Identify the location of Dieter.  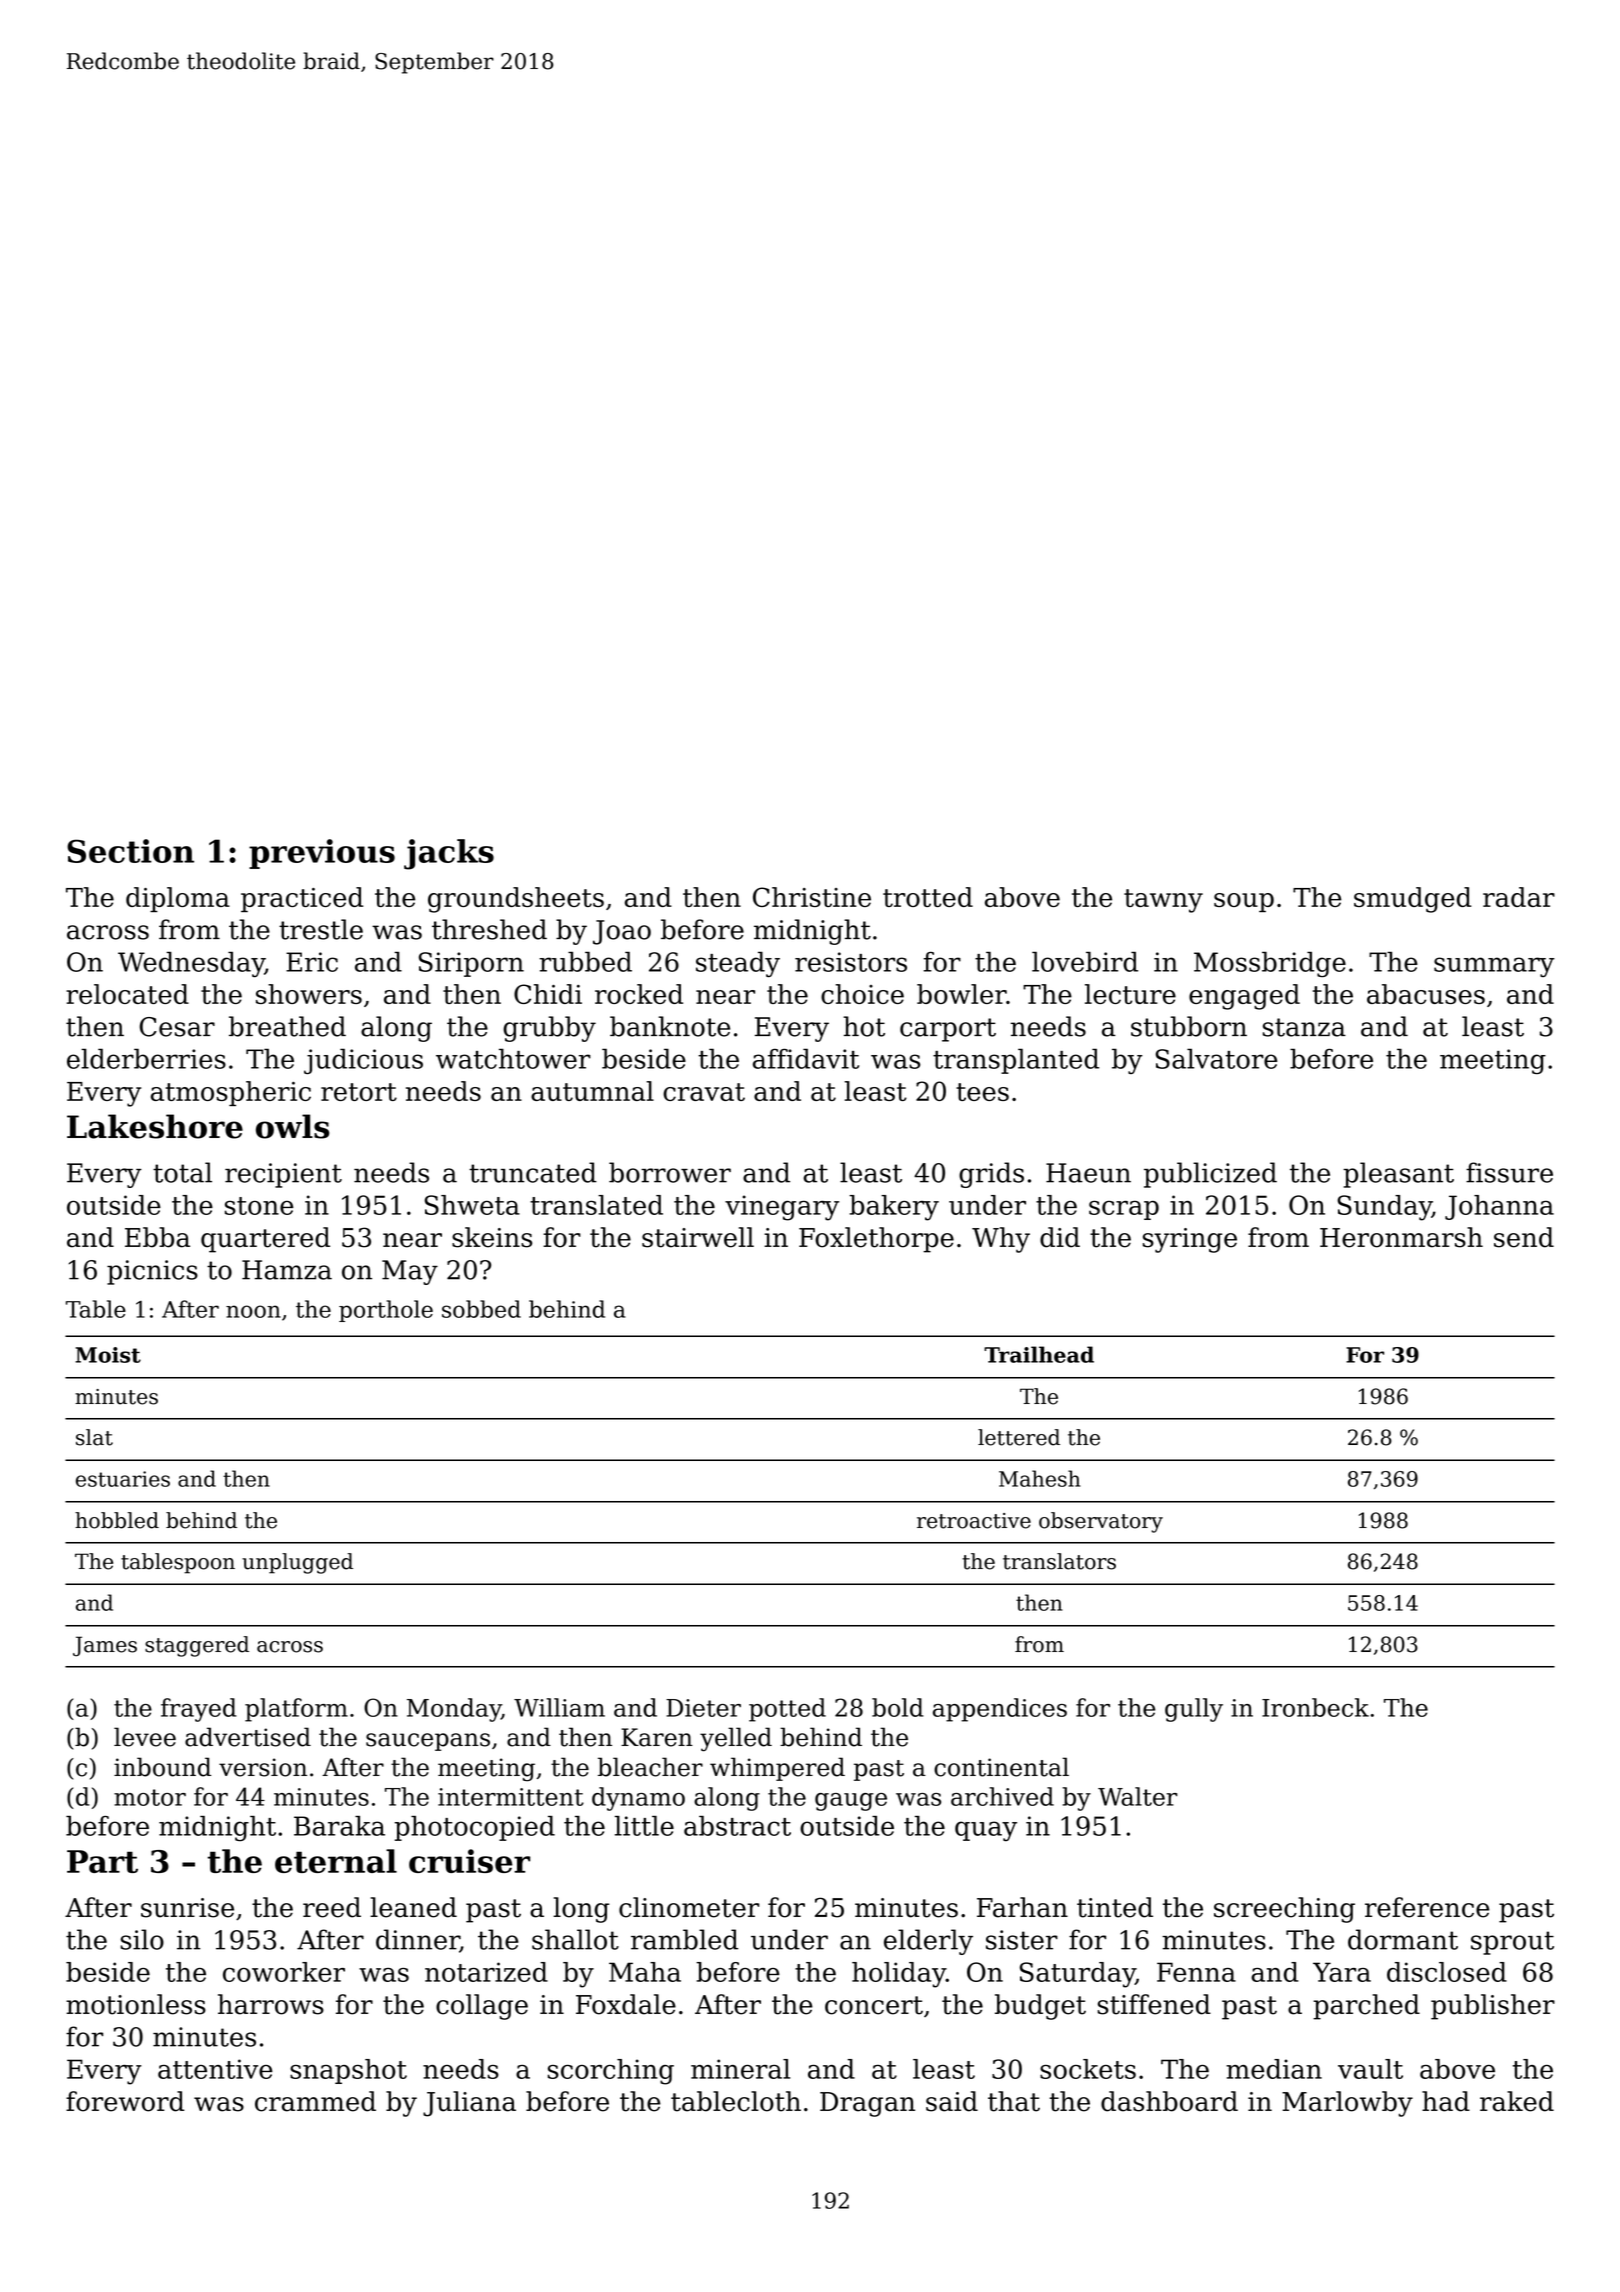
(703, 1708).
